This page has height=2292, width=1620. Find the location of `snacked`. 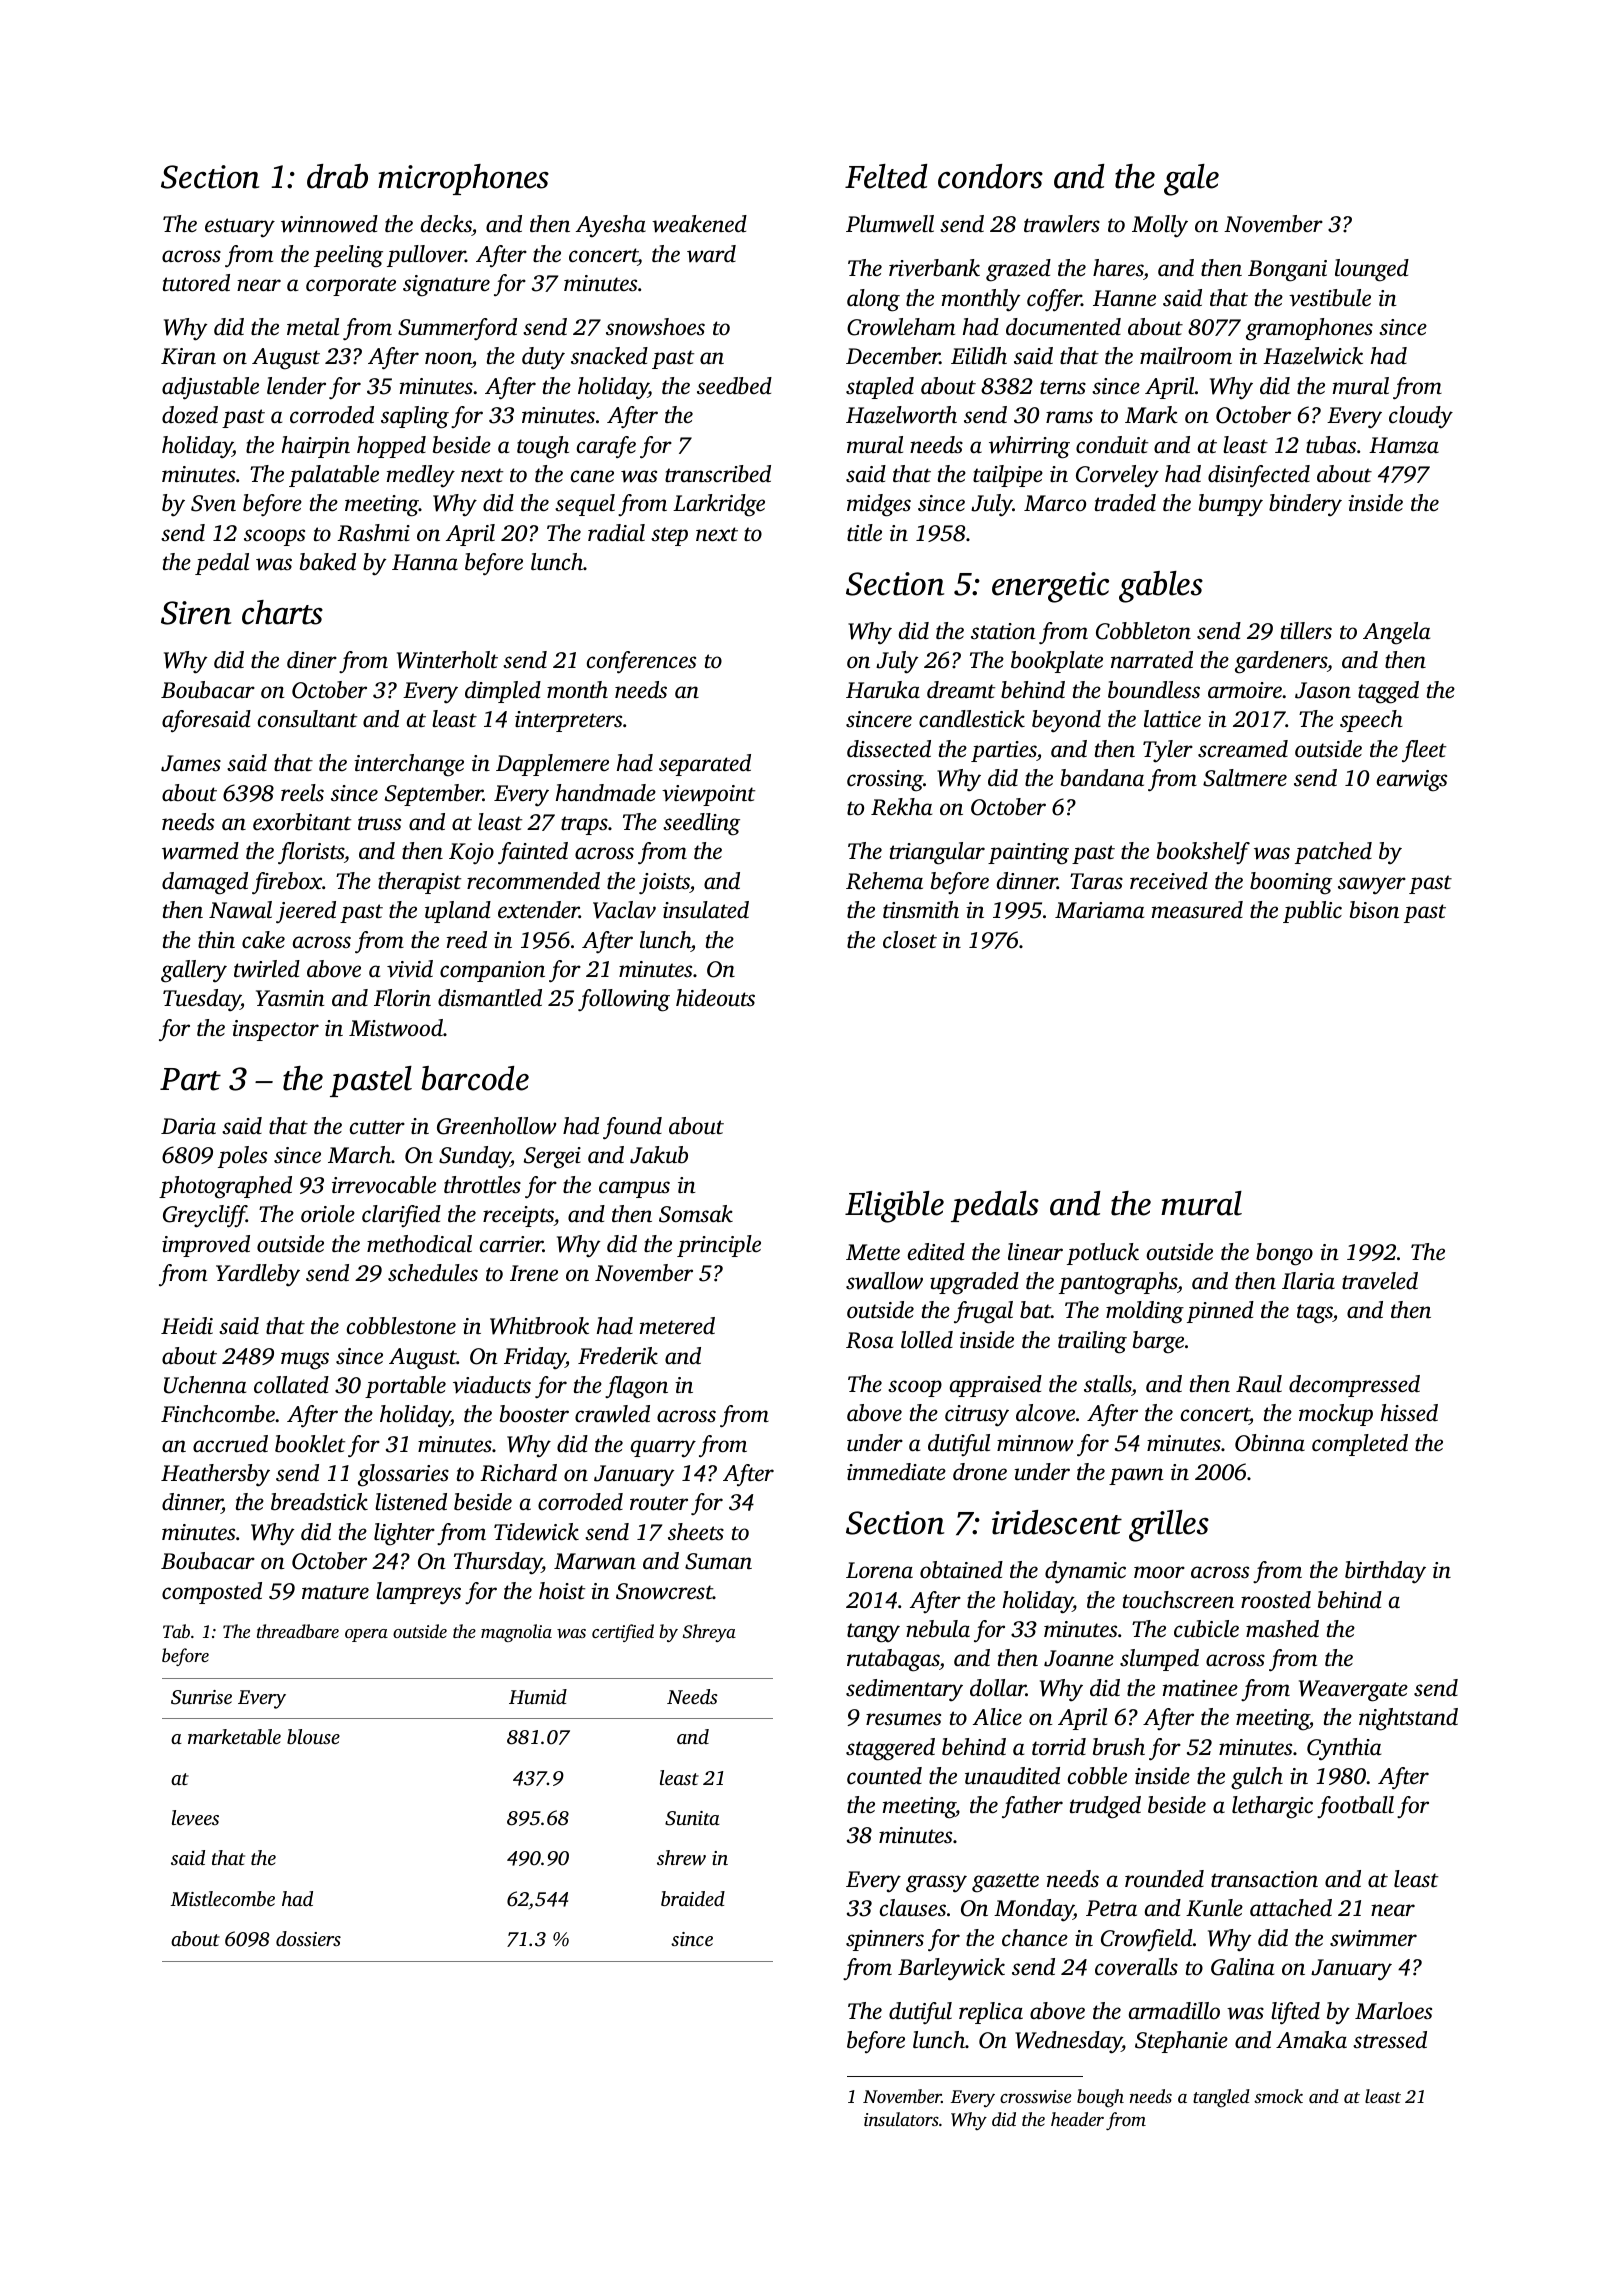

snacked is located at coordinates (609, 356).
